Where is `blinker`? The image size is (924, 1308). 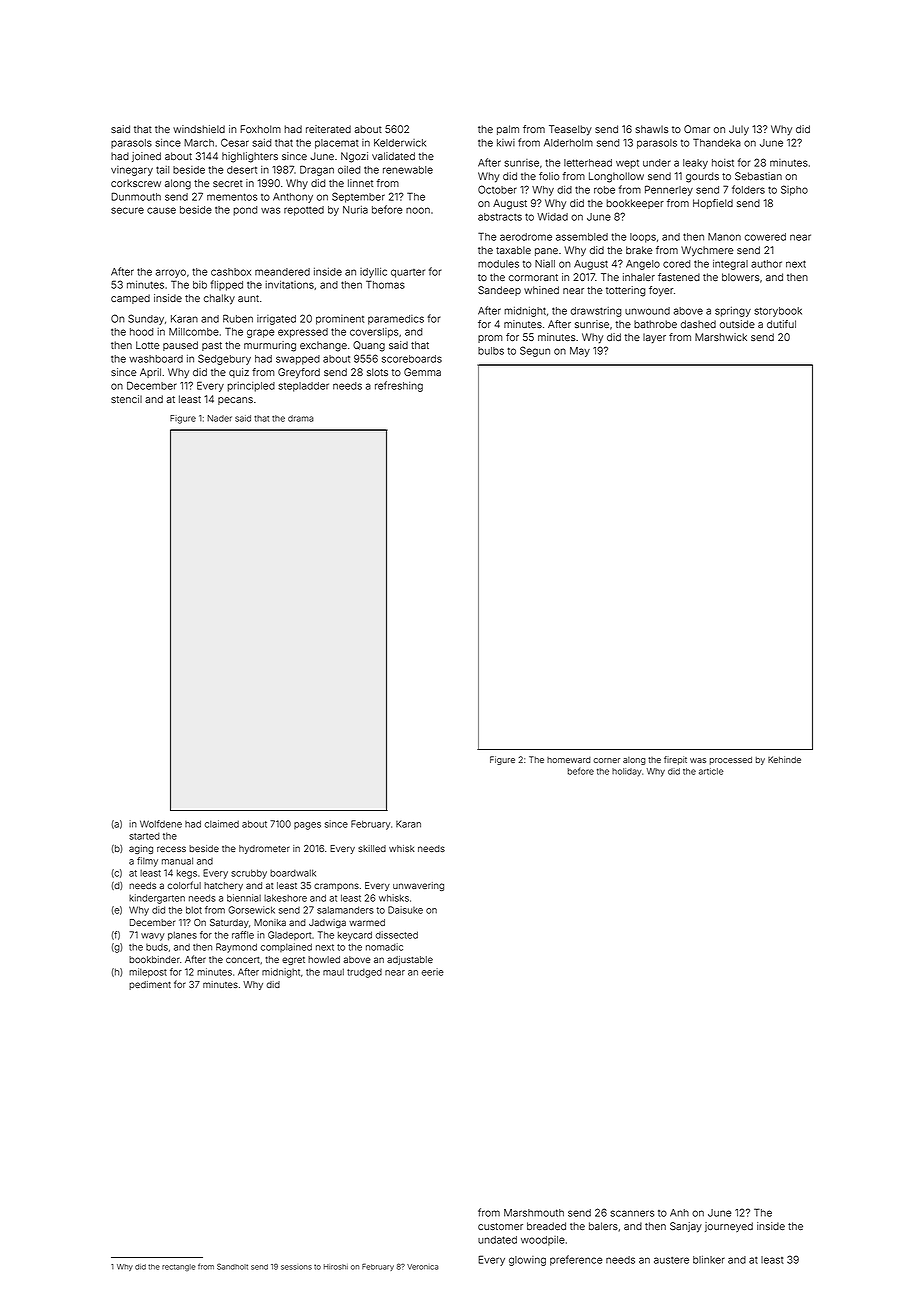
blinker is located at coordinates (709, 1260).
